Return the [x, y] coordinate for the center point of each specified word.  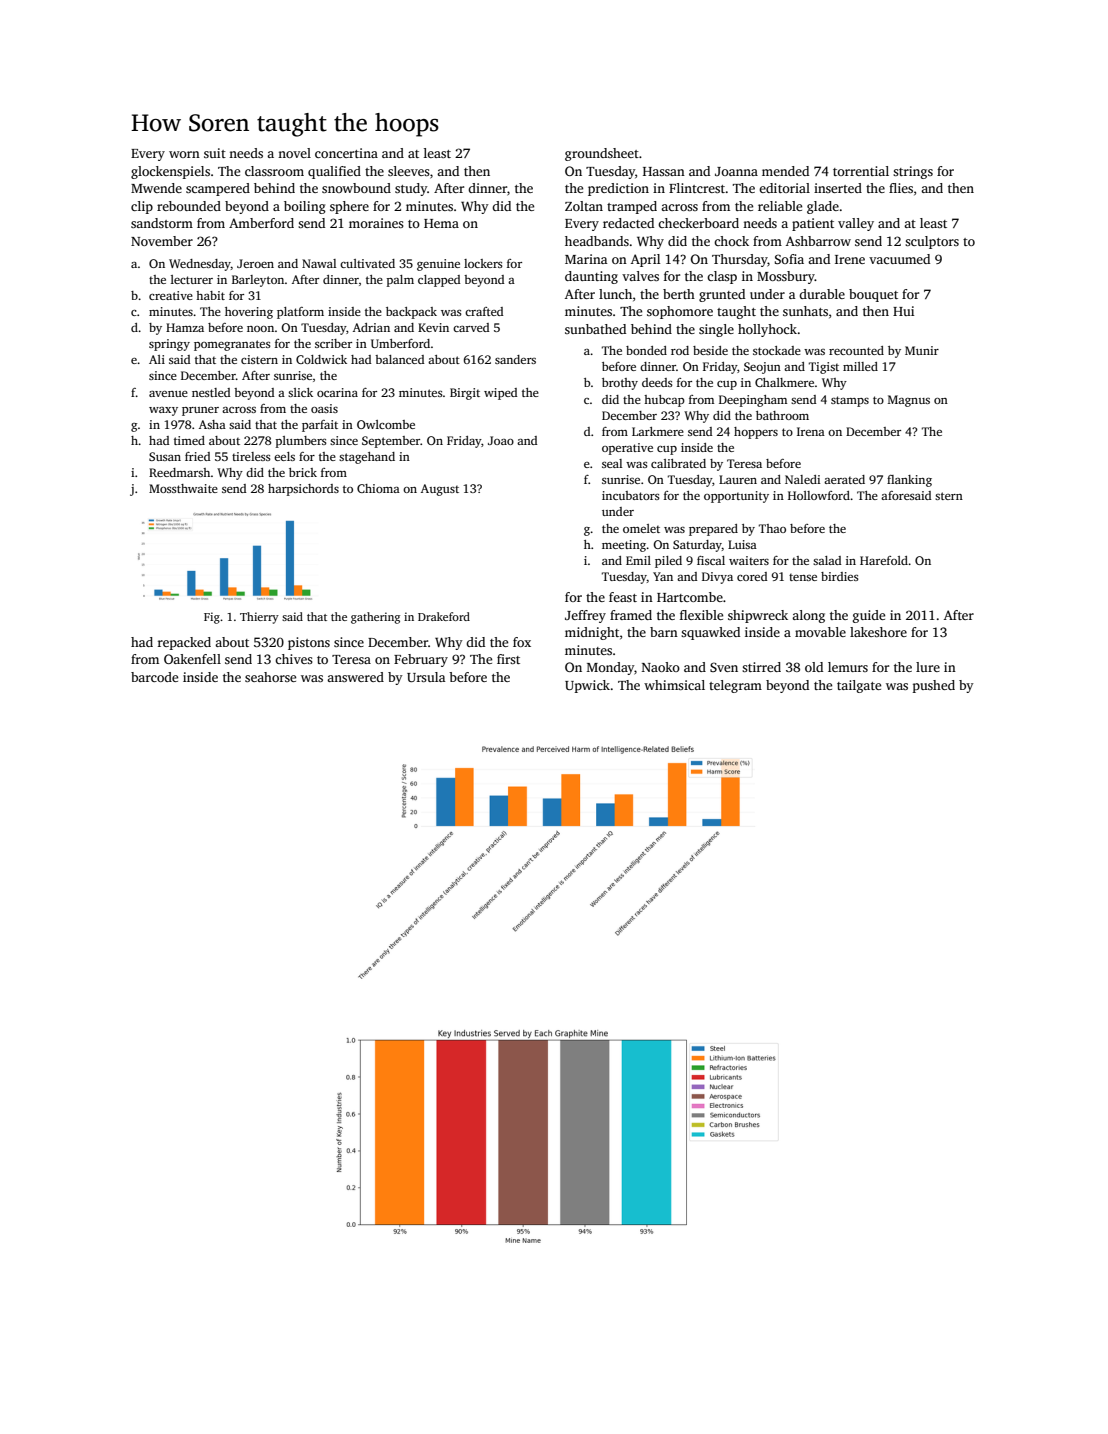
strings [913, 172]
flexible [701, 615]
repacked [184, 643]
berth [679, 294]
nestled [211, 392]
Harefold [884, 560]
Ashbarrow [818, 241]
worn [184, 154]
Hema [441, 223]
